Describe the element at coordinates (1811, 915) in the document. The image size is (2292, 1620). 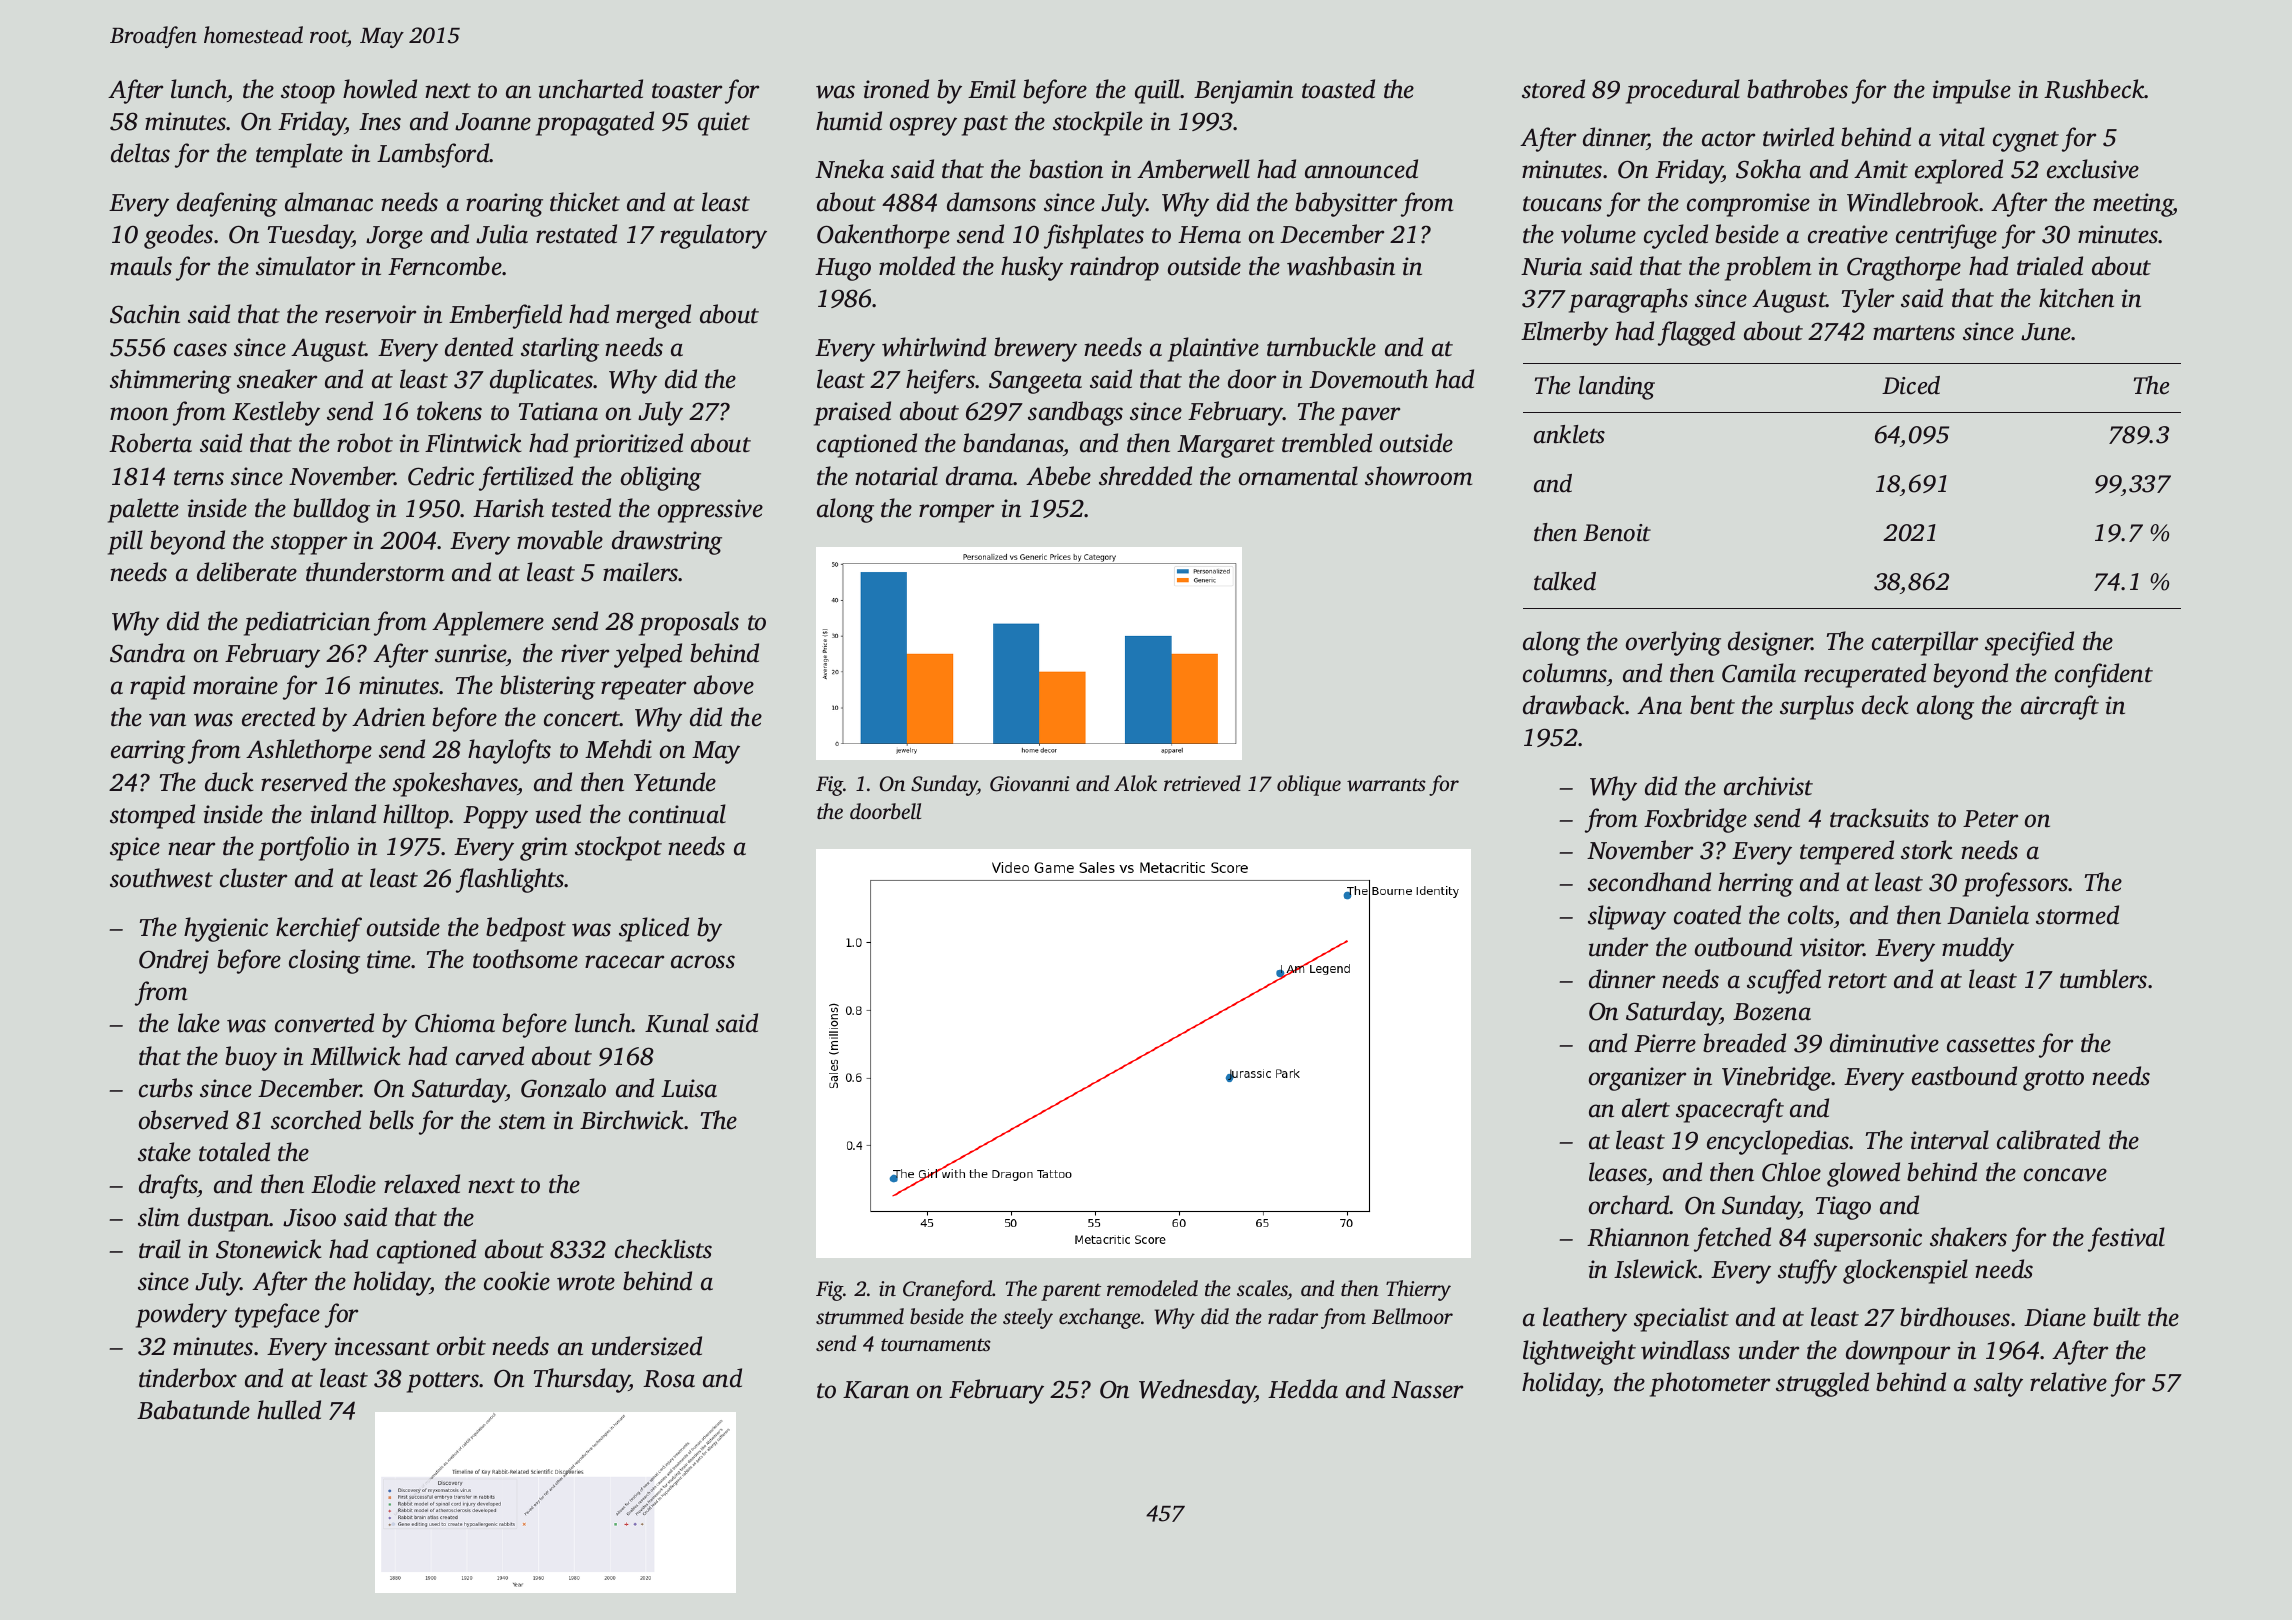
I see `colts` at that location.
